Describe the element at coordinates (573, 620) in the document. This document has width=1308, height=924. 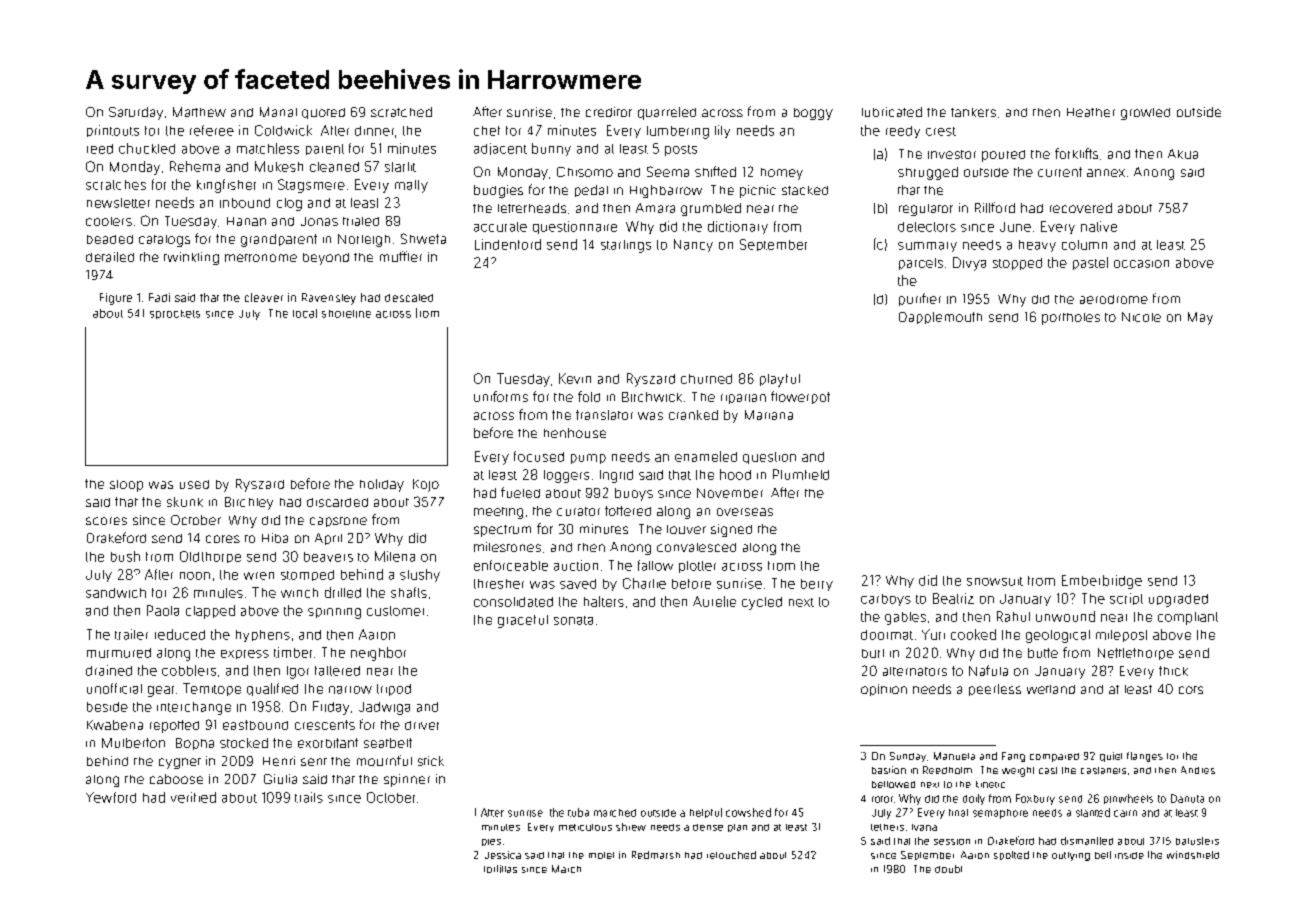
I see `sonata` at that location.
